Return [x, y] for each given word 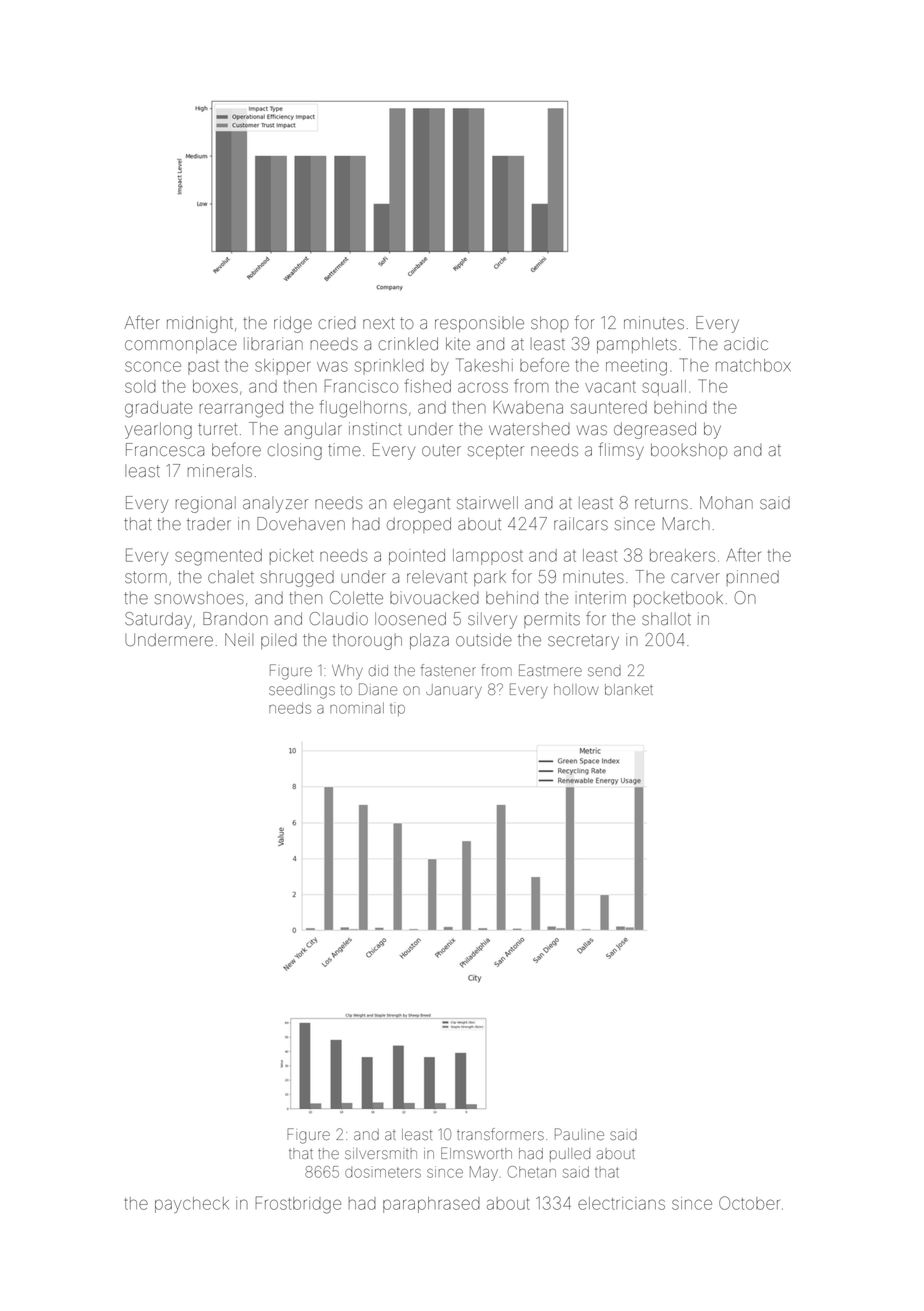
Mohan [726, 502]
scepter [496, 451]
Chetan [532, 1172]
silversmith [381, 1153]
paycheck [192, 1205]
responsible [479, 324]
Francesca [165, 450]
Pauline [579, 1134]
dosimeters [383, 1172]
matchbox [753, 365]
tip [397, 709]
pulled [570, 1155]
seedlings [302, 691]
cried [337, 322]
